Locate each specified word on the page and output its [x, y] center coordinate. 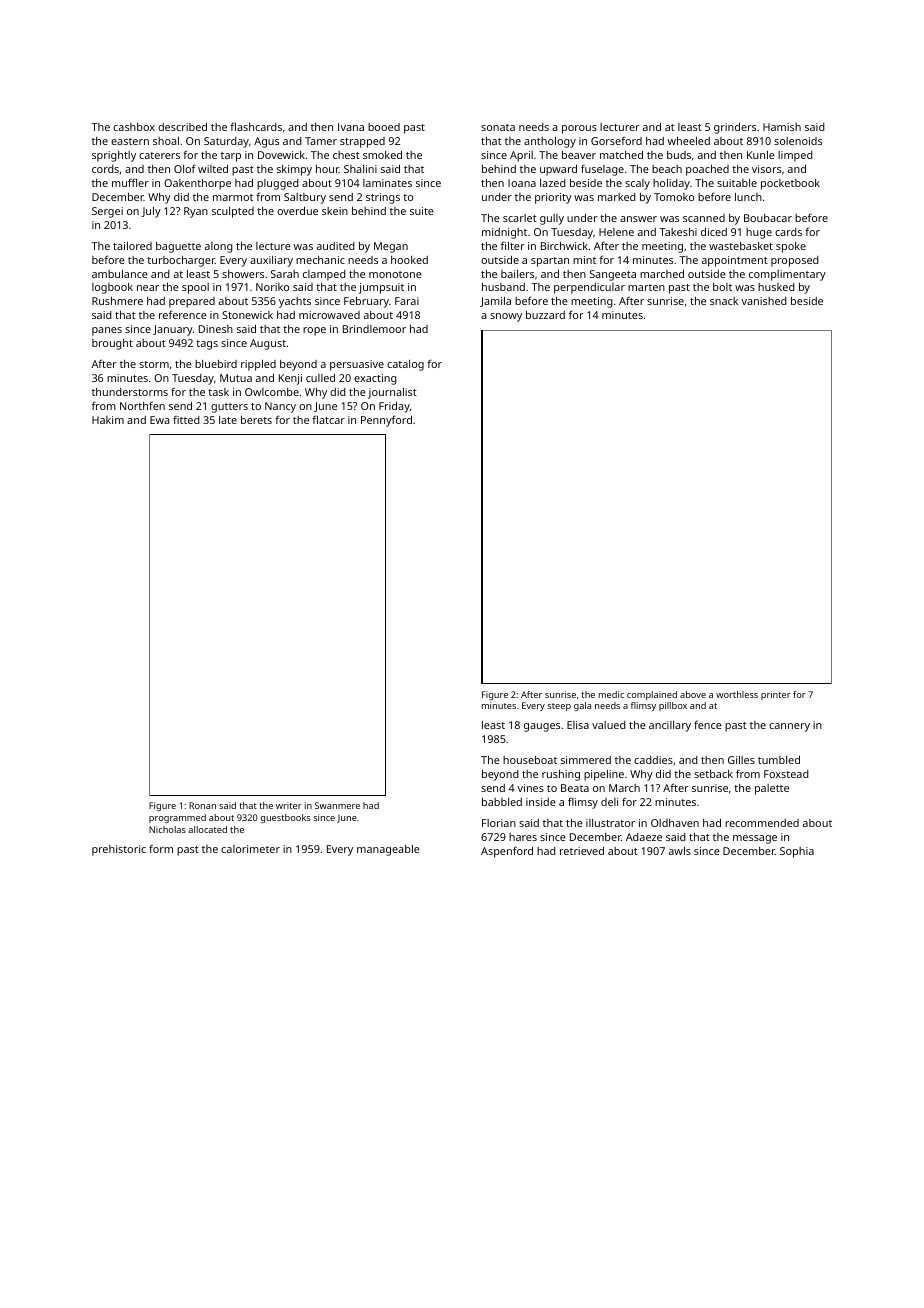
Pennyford [386, 421]
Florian [499, 823]
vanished [764, 301]
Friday [394, 407]
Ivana [351, 127]
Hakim [108, 420]
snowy [506, 317]
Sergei [107, 212]
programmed [177, 818]
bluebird [216, 364]
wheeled [689, 141]
